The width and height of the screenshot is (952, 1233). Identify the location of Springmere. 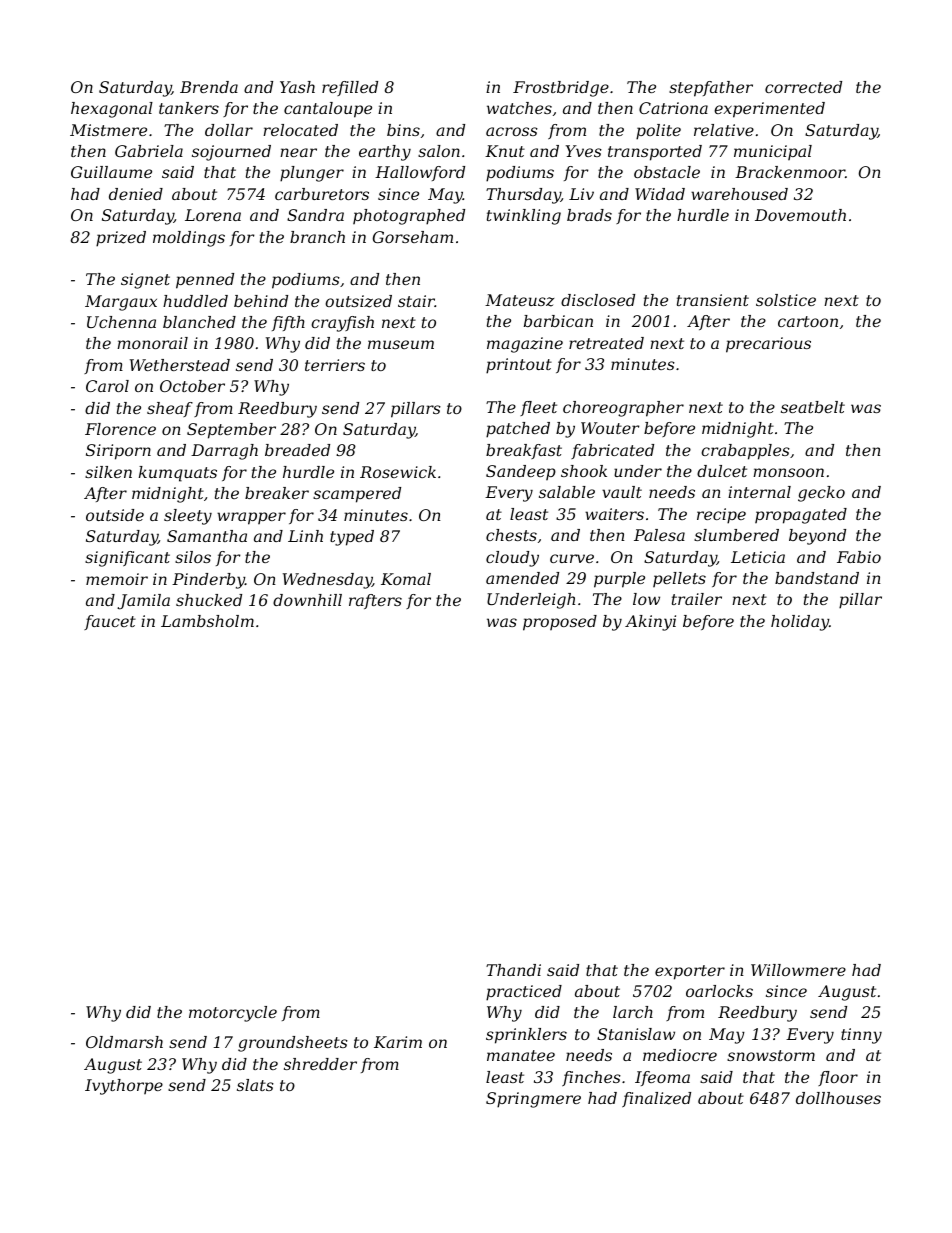
(533, 1100).
